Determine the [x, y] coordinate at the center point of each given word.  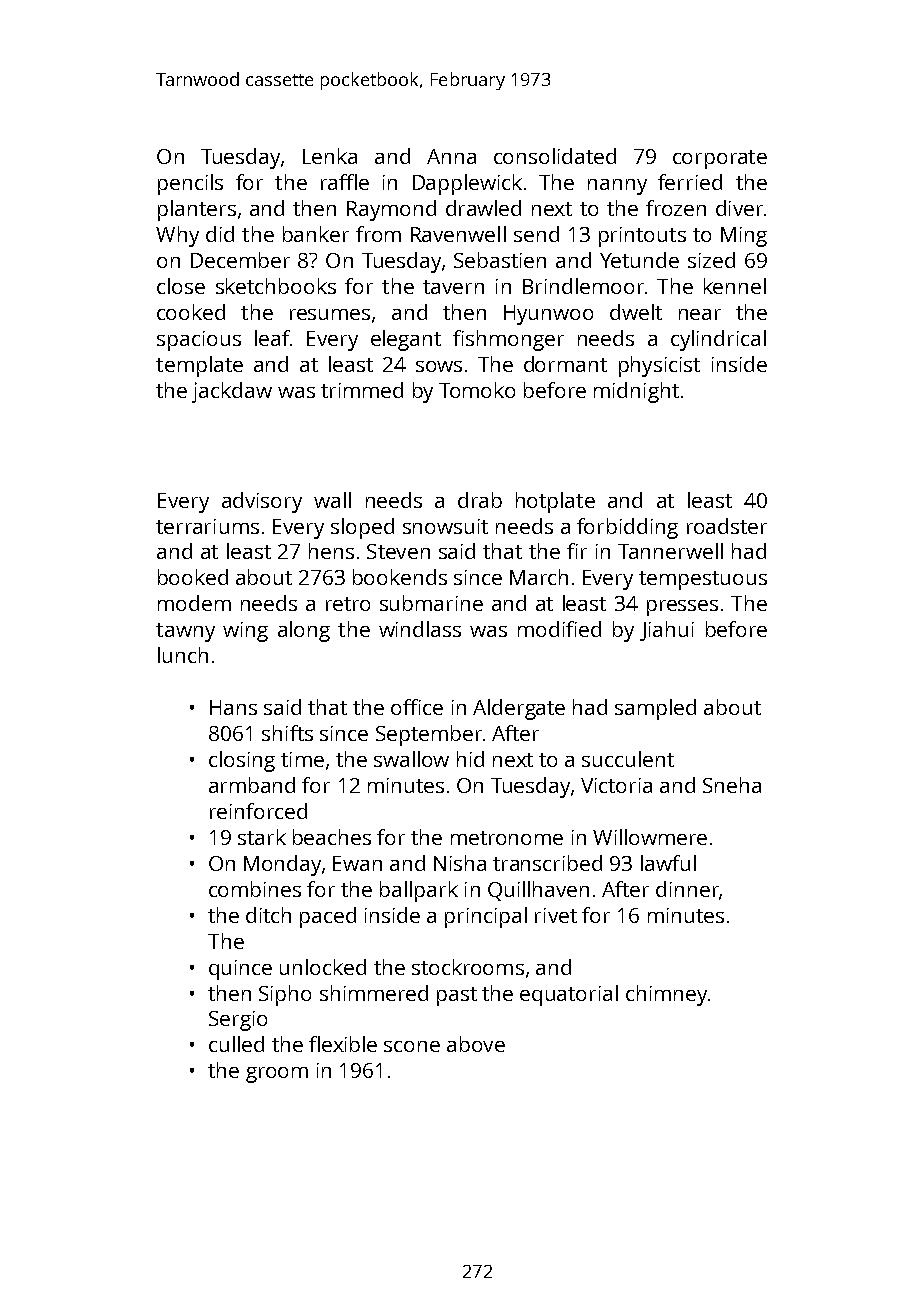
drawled [483, 208]
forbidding [627, 528]
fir [577, 551]
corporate [720, 159]
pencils [190, 184]
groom [277, 1075]
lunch [183, 655]
